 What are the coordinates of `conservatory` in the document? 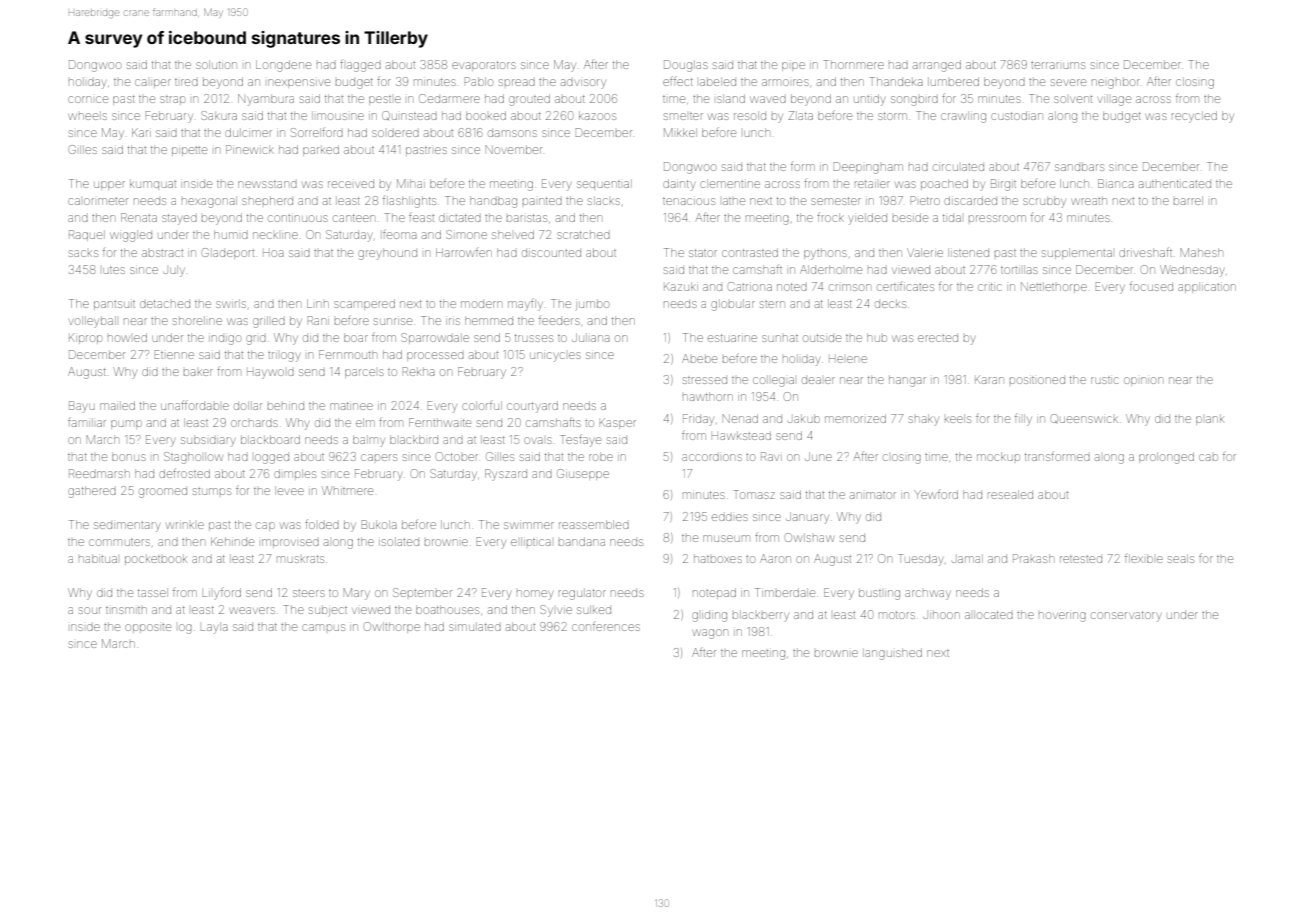 It's located at (1126, 616).
